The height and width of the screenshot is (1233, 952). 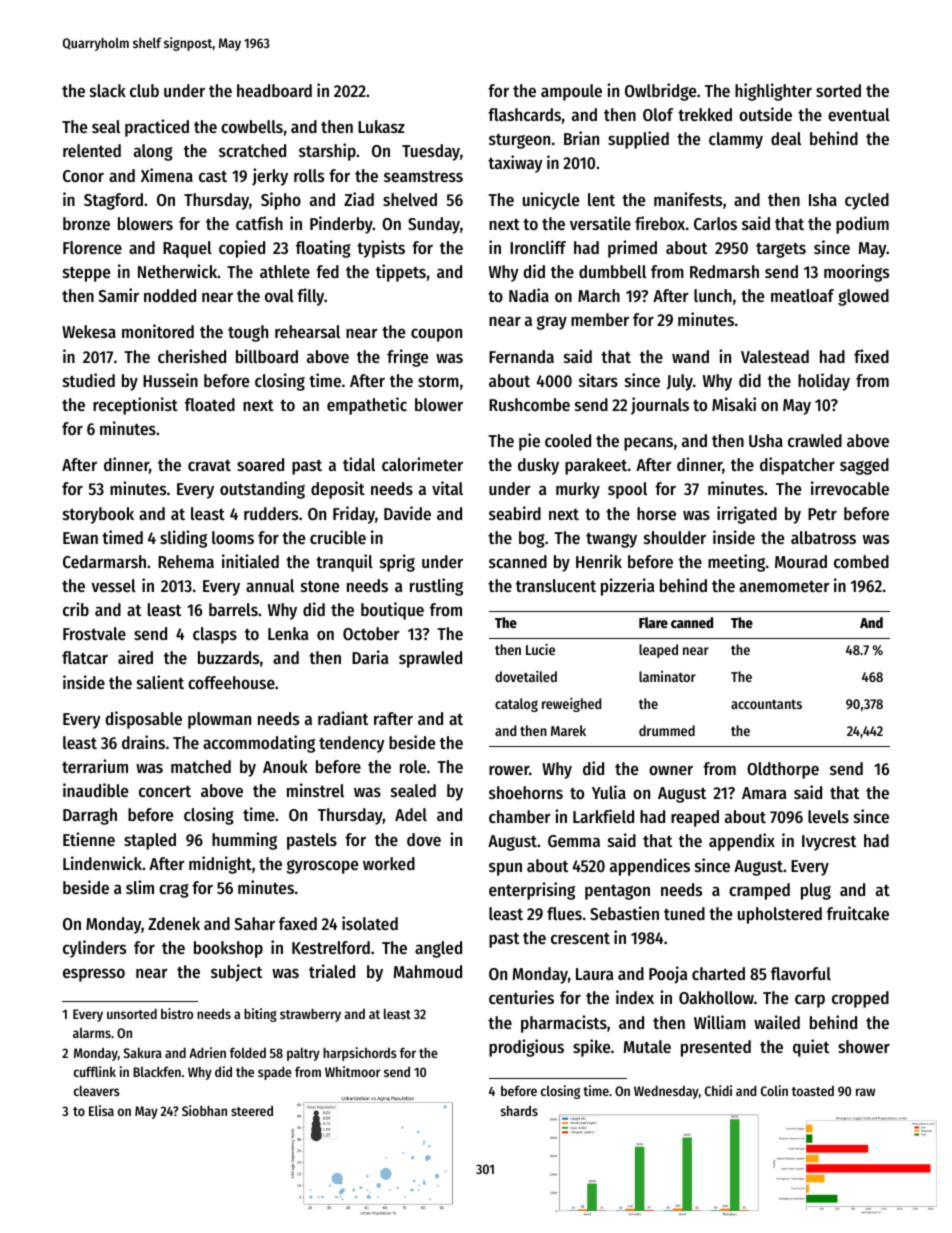 I want to click on flatcar, so click(x=85, y=657).
